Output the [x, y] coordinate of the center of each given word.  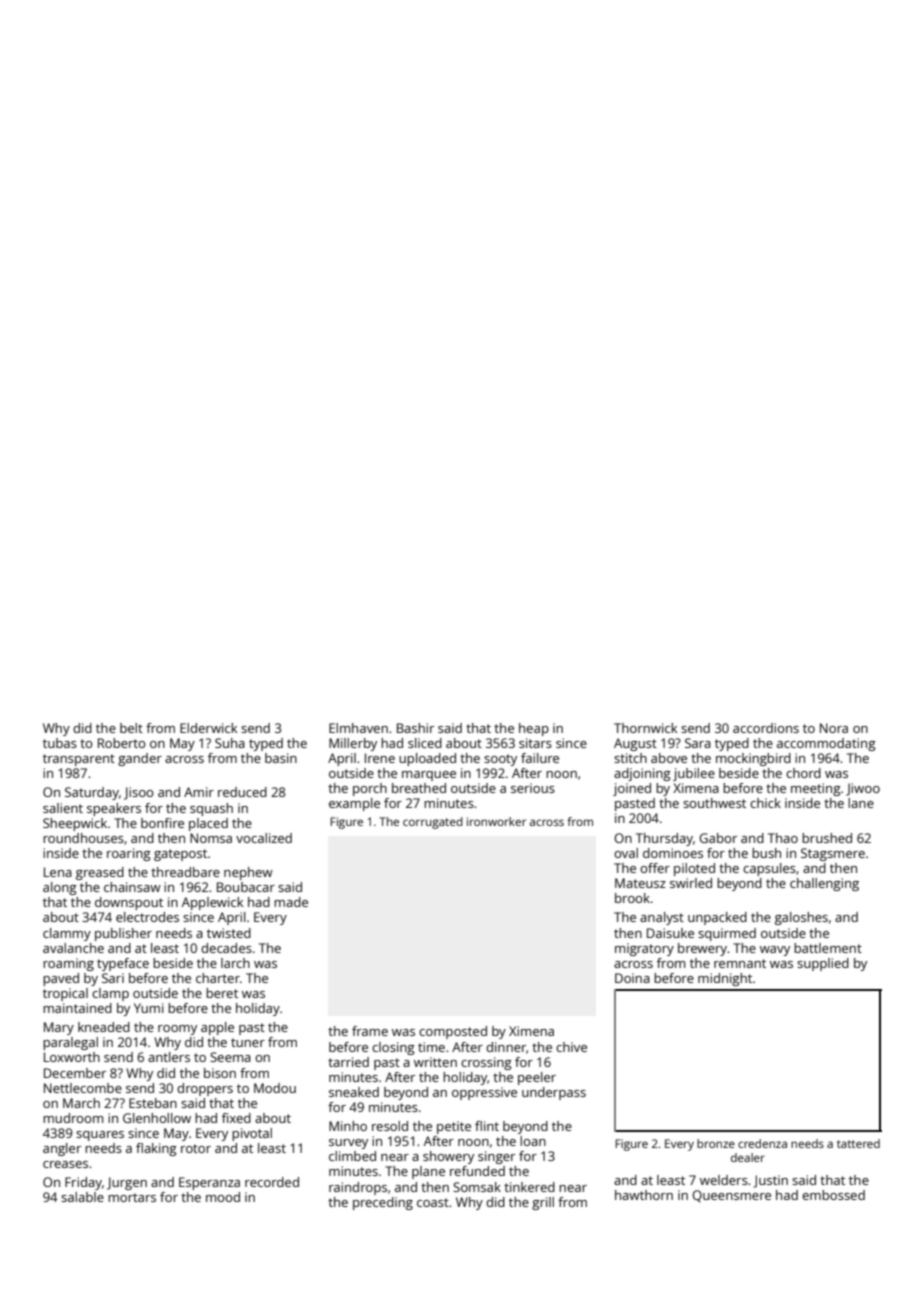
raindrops [358, 1188]
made [291, 902]
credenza [762, 1143]
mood [223, 1197]
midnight [725, 979]
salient [63, 808]
